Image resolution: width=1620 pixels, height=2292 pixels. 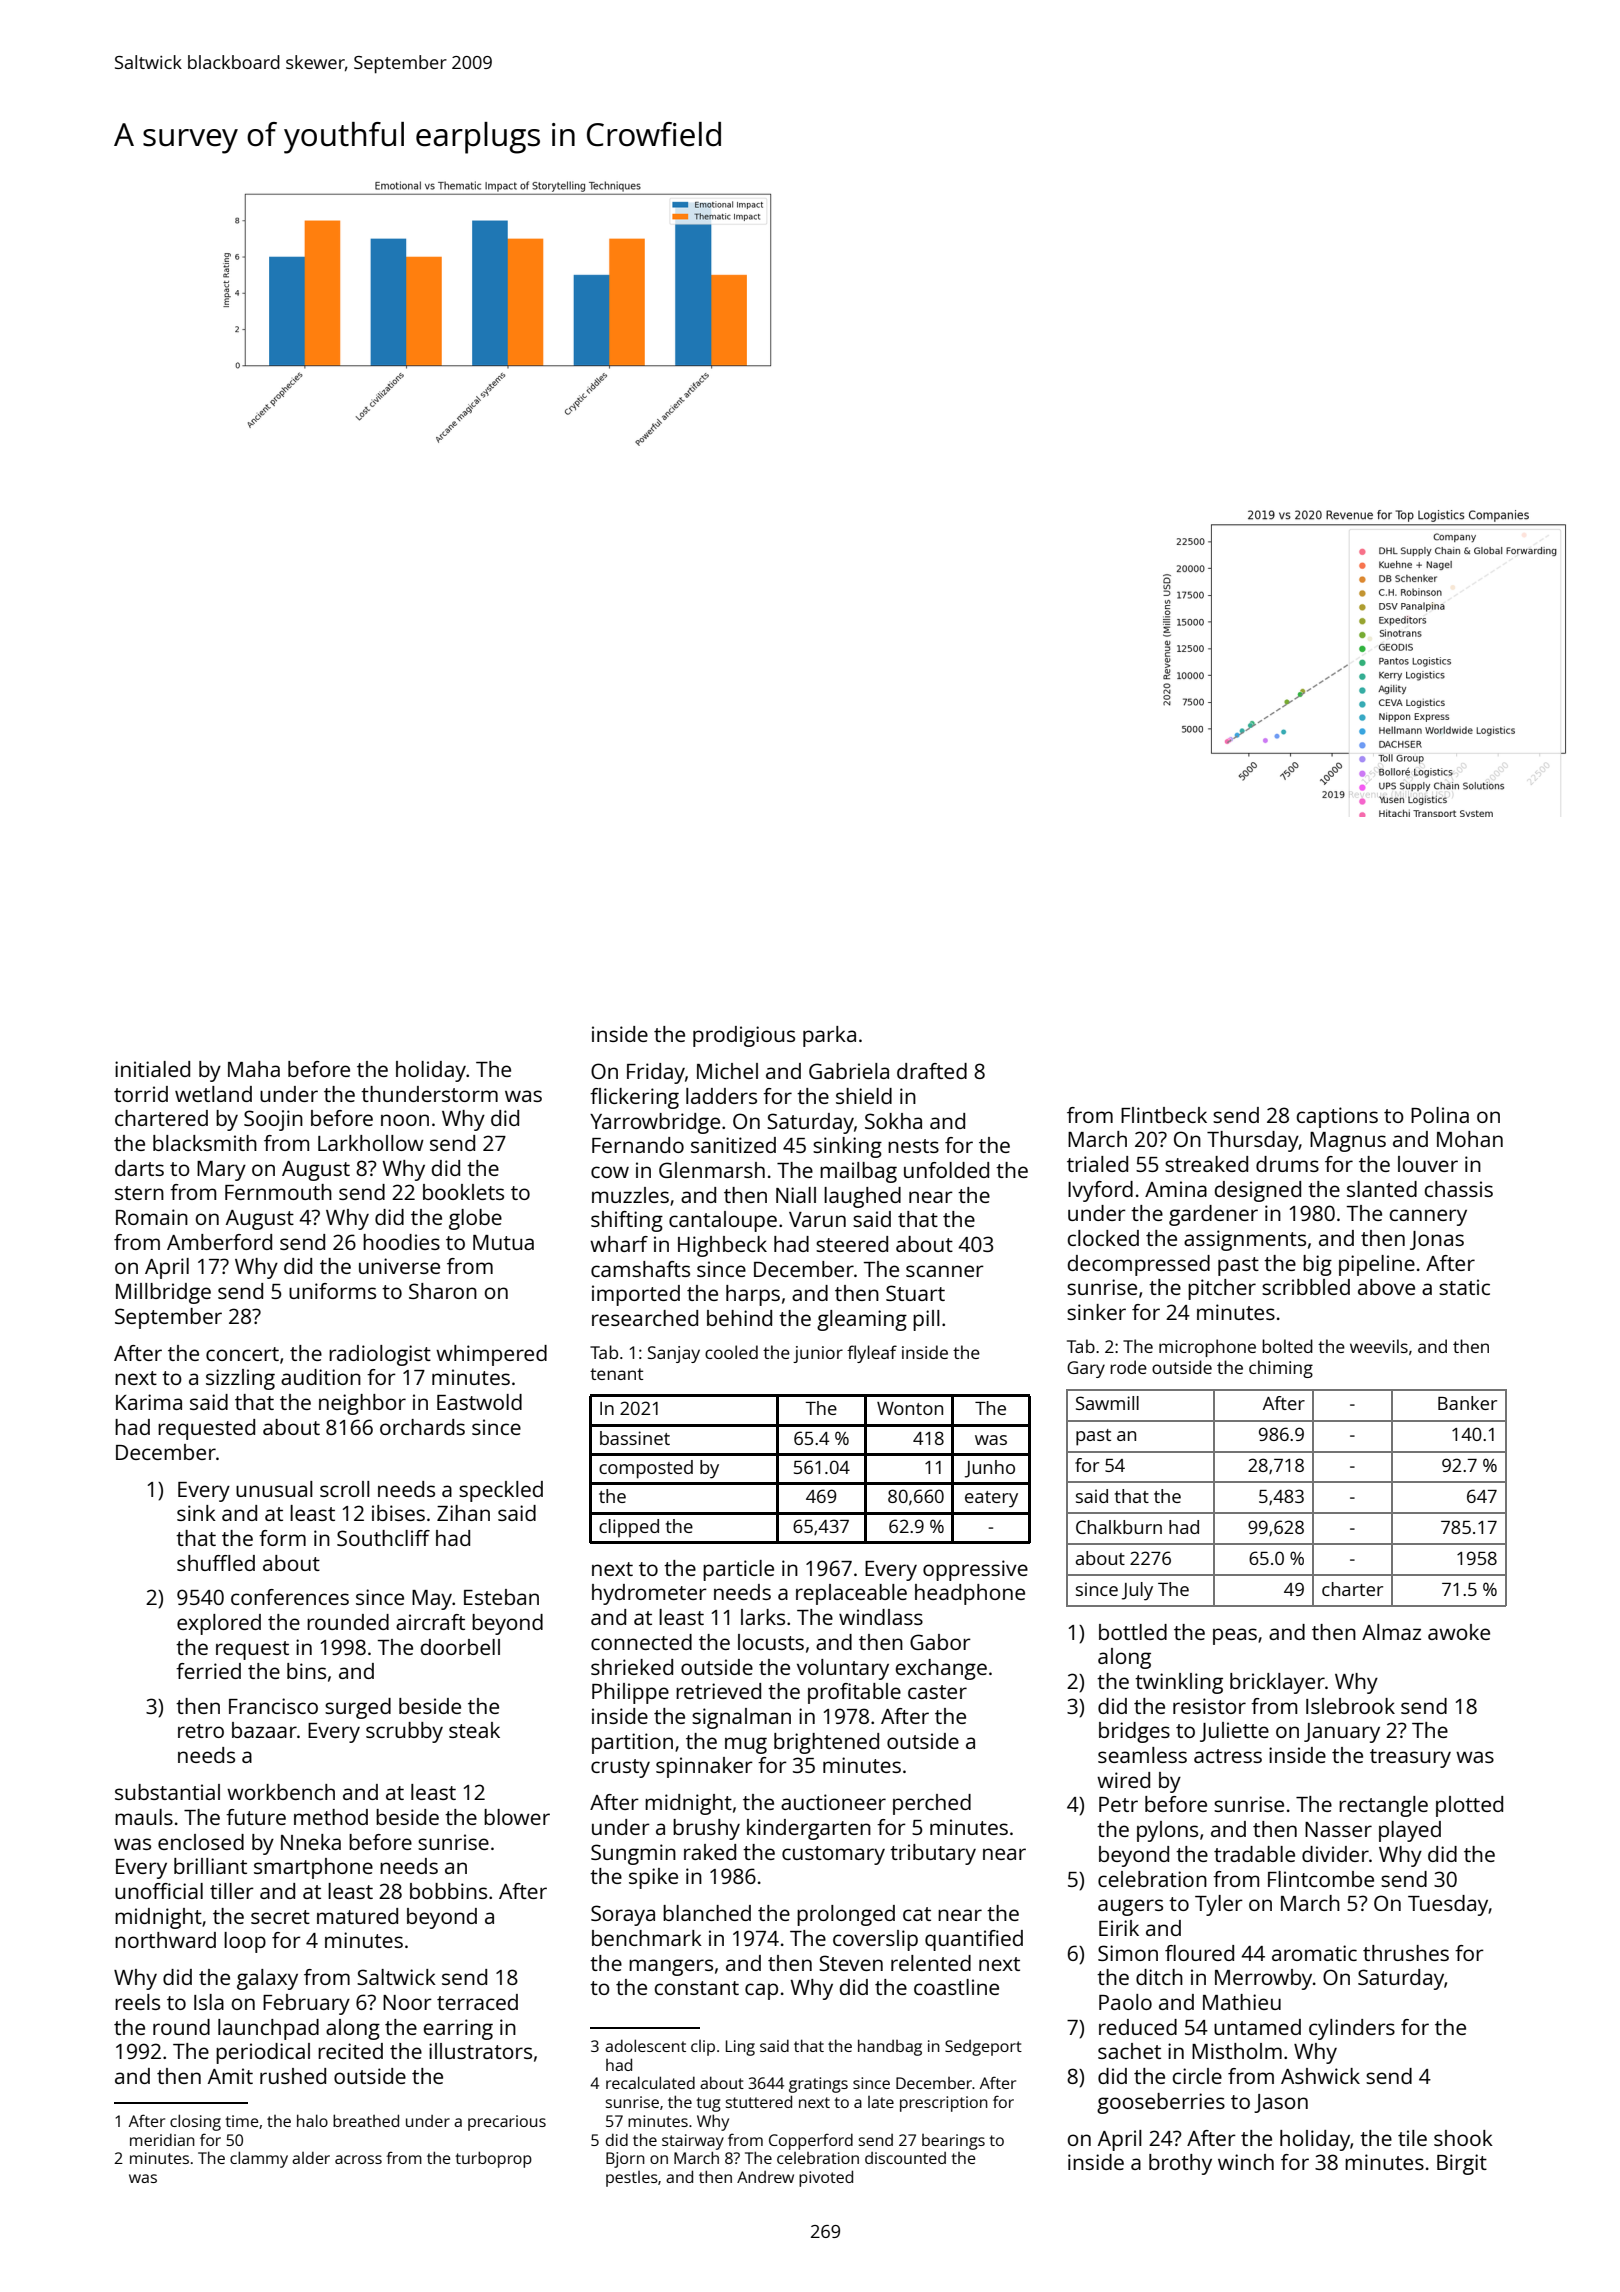 What do you see at coordinates (230, 2076) in the document?
I see `Amit` at bounding box center [230, 2076].
